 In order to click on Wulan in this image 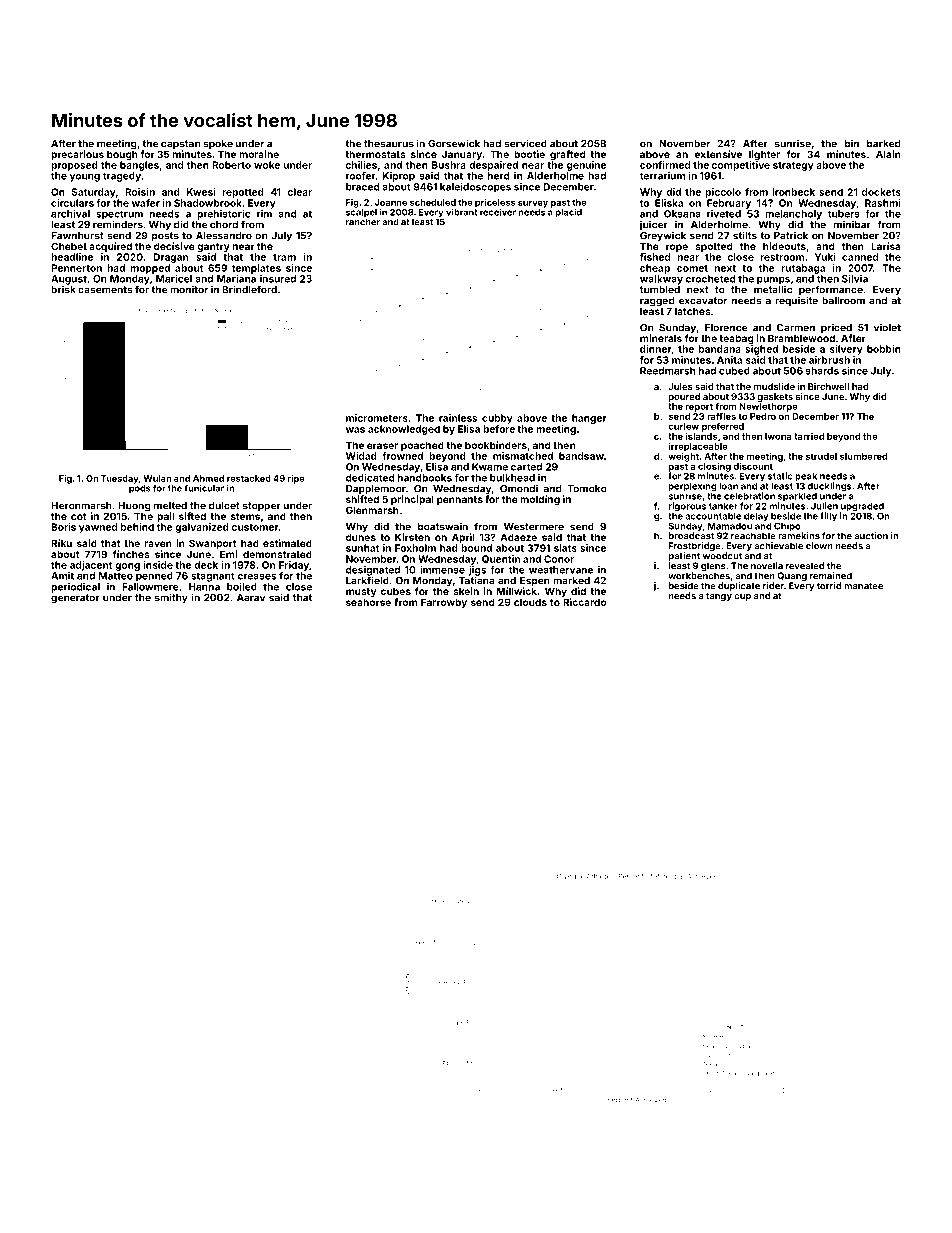, I will do `click(157, 478)`.
